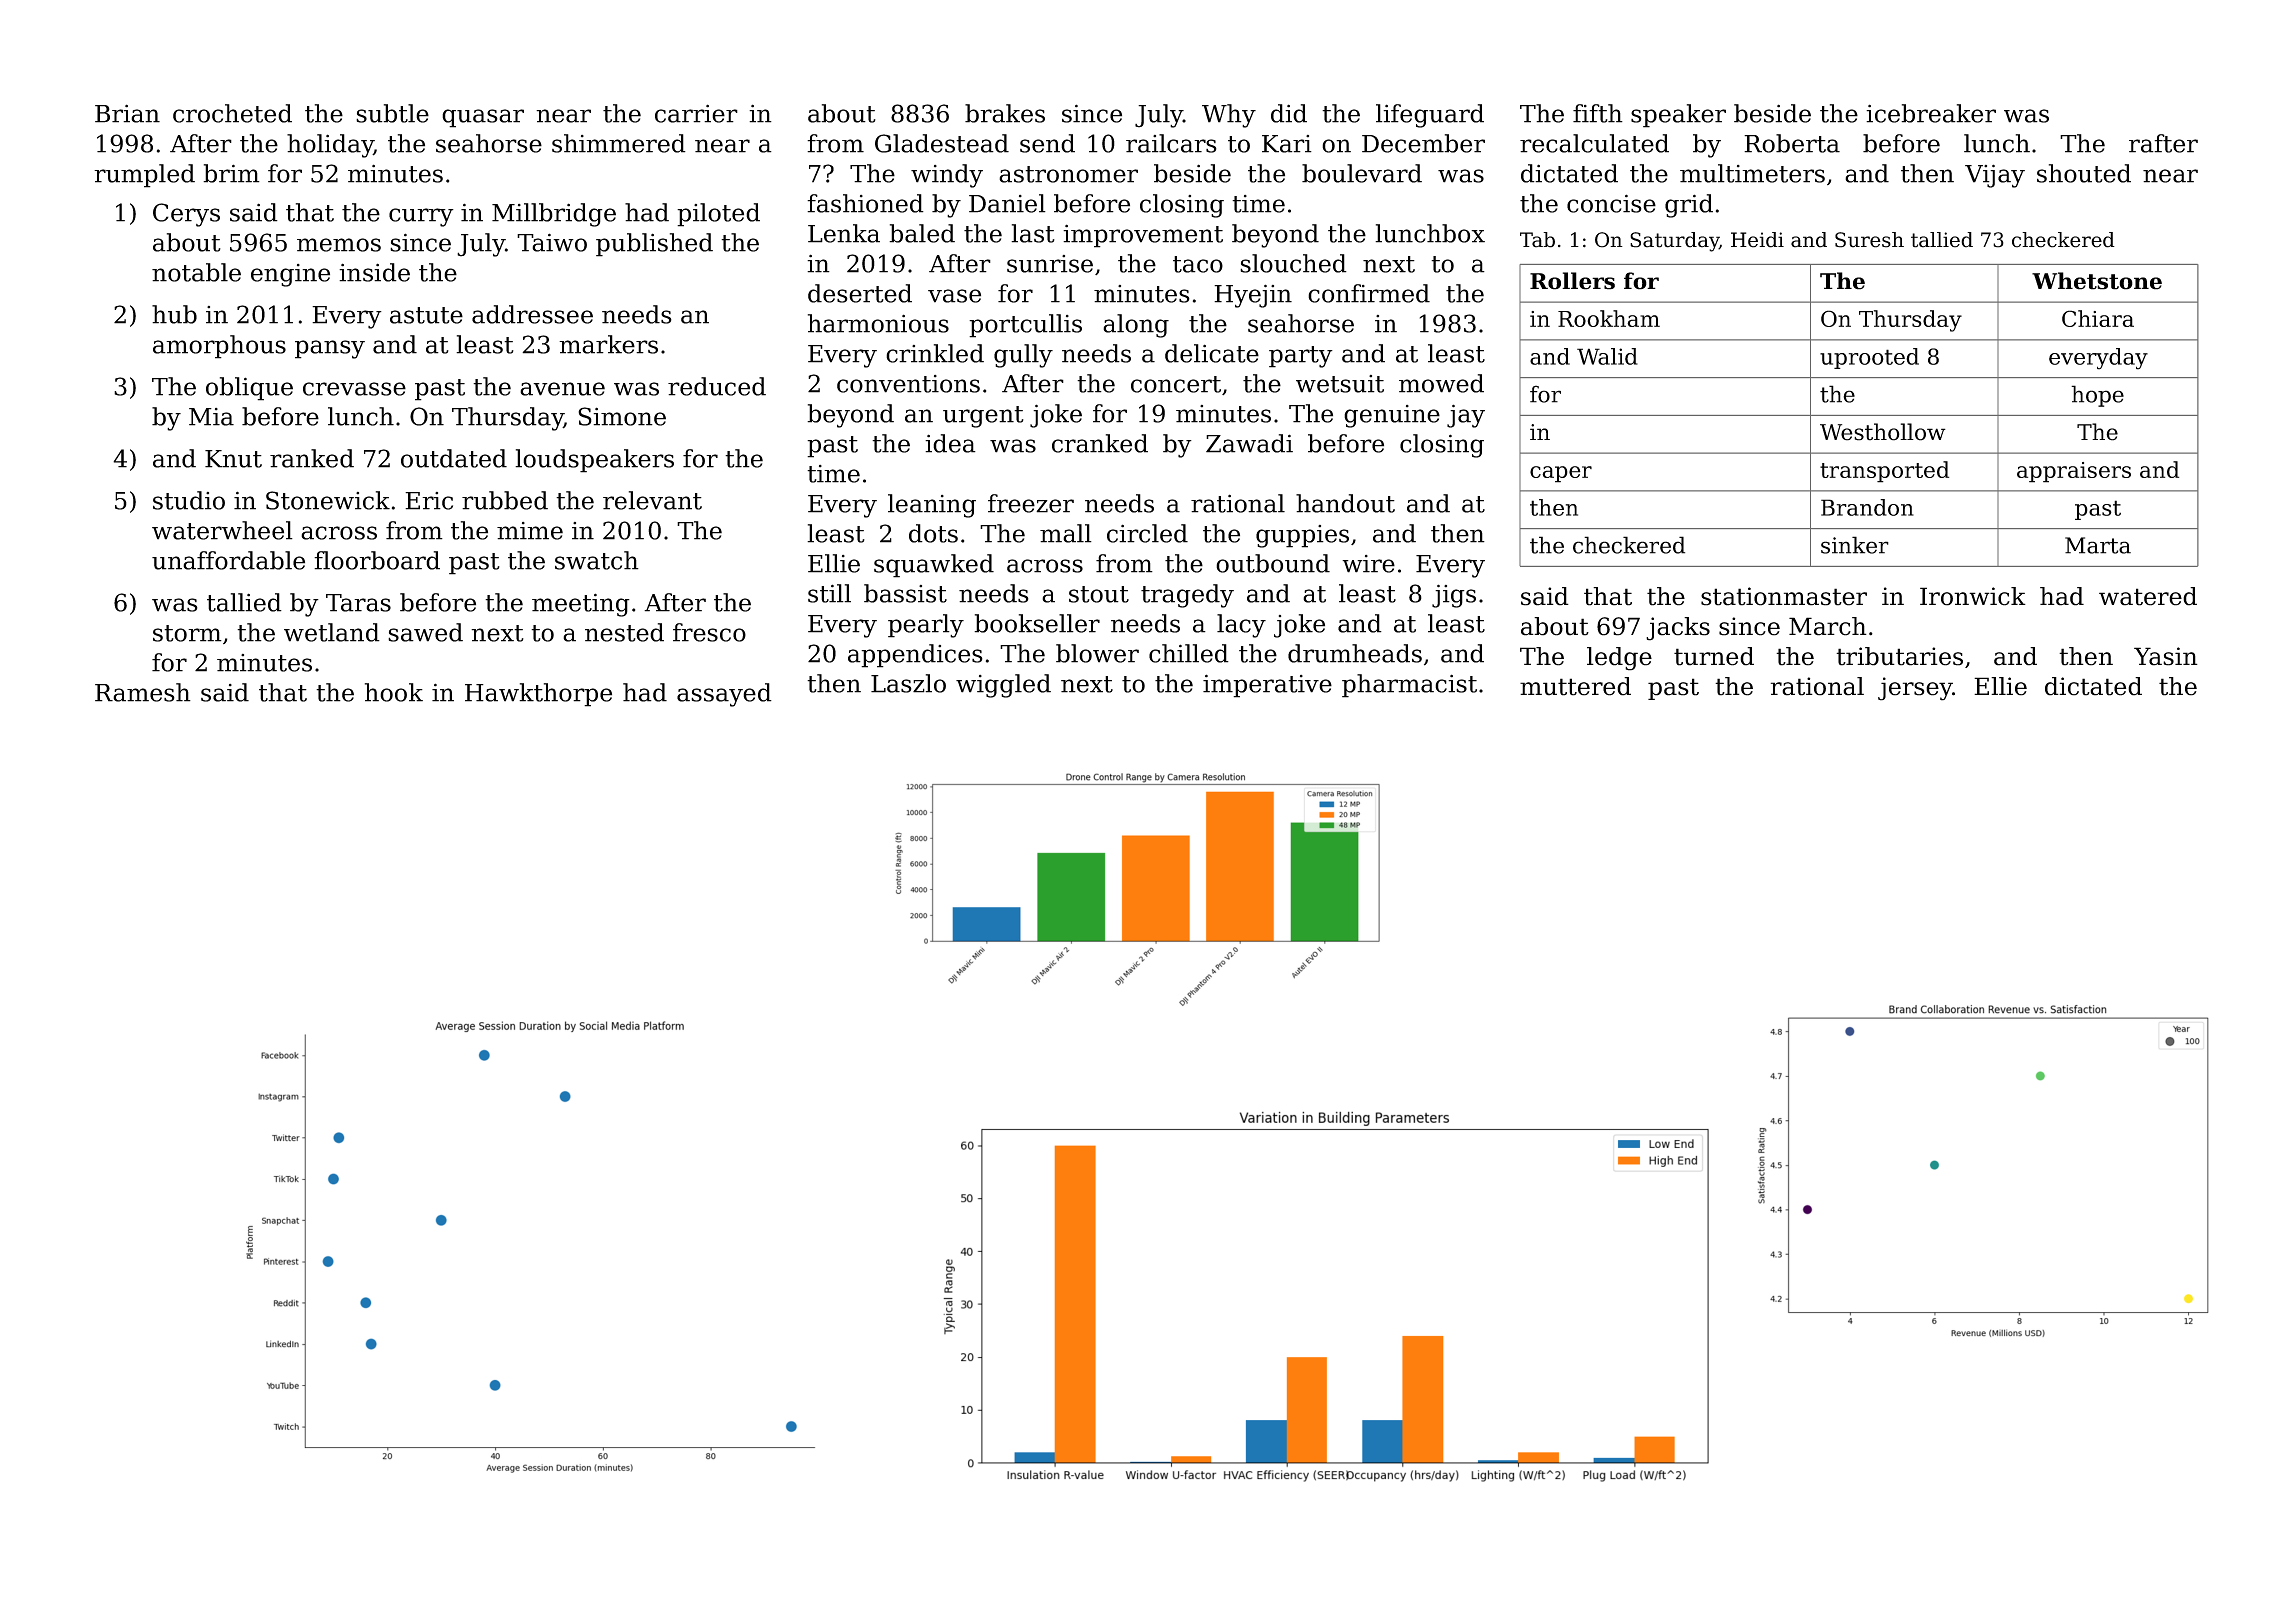 This document has height=1620, width=2292. What do you see at coordinates (2098, 318) in the document?
I see `Chiara` at bounding box center [2098, 318].
